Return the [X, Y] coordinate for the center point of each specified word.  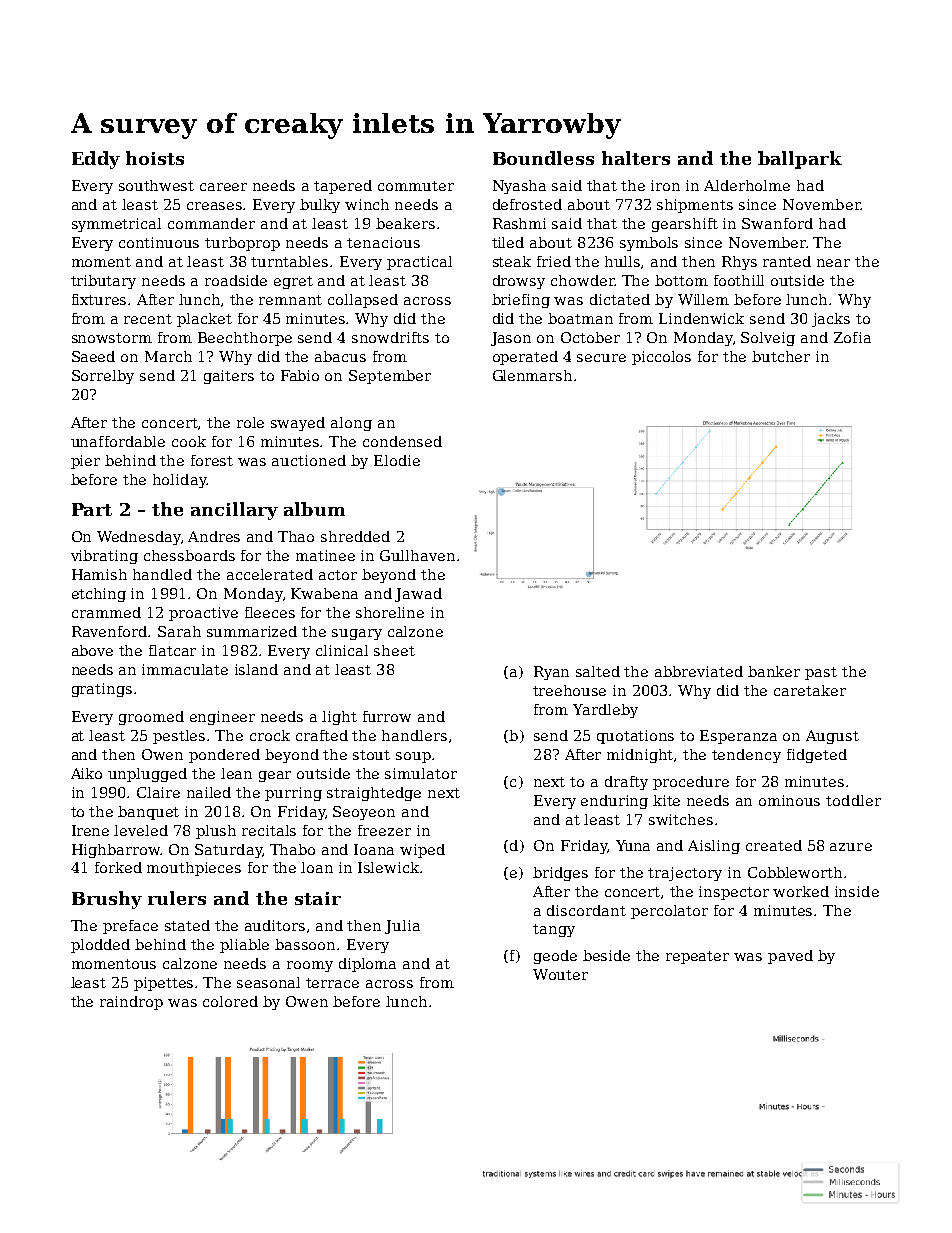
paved [790, 957]
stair [318, 898]
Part [92, 509]
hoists [155, 158]
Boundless [543, 158]
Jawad [418, 595]
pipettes [163, 984]
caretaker [810, 690]
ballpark [800, 160]
